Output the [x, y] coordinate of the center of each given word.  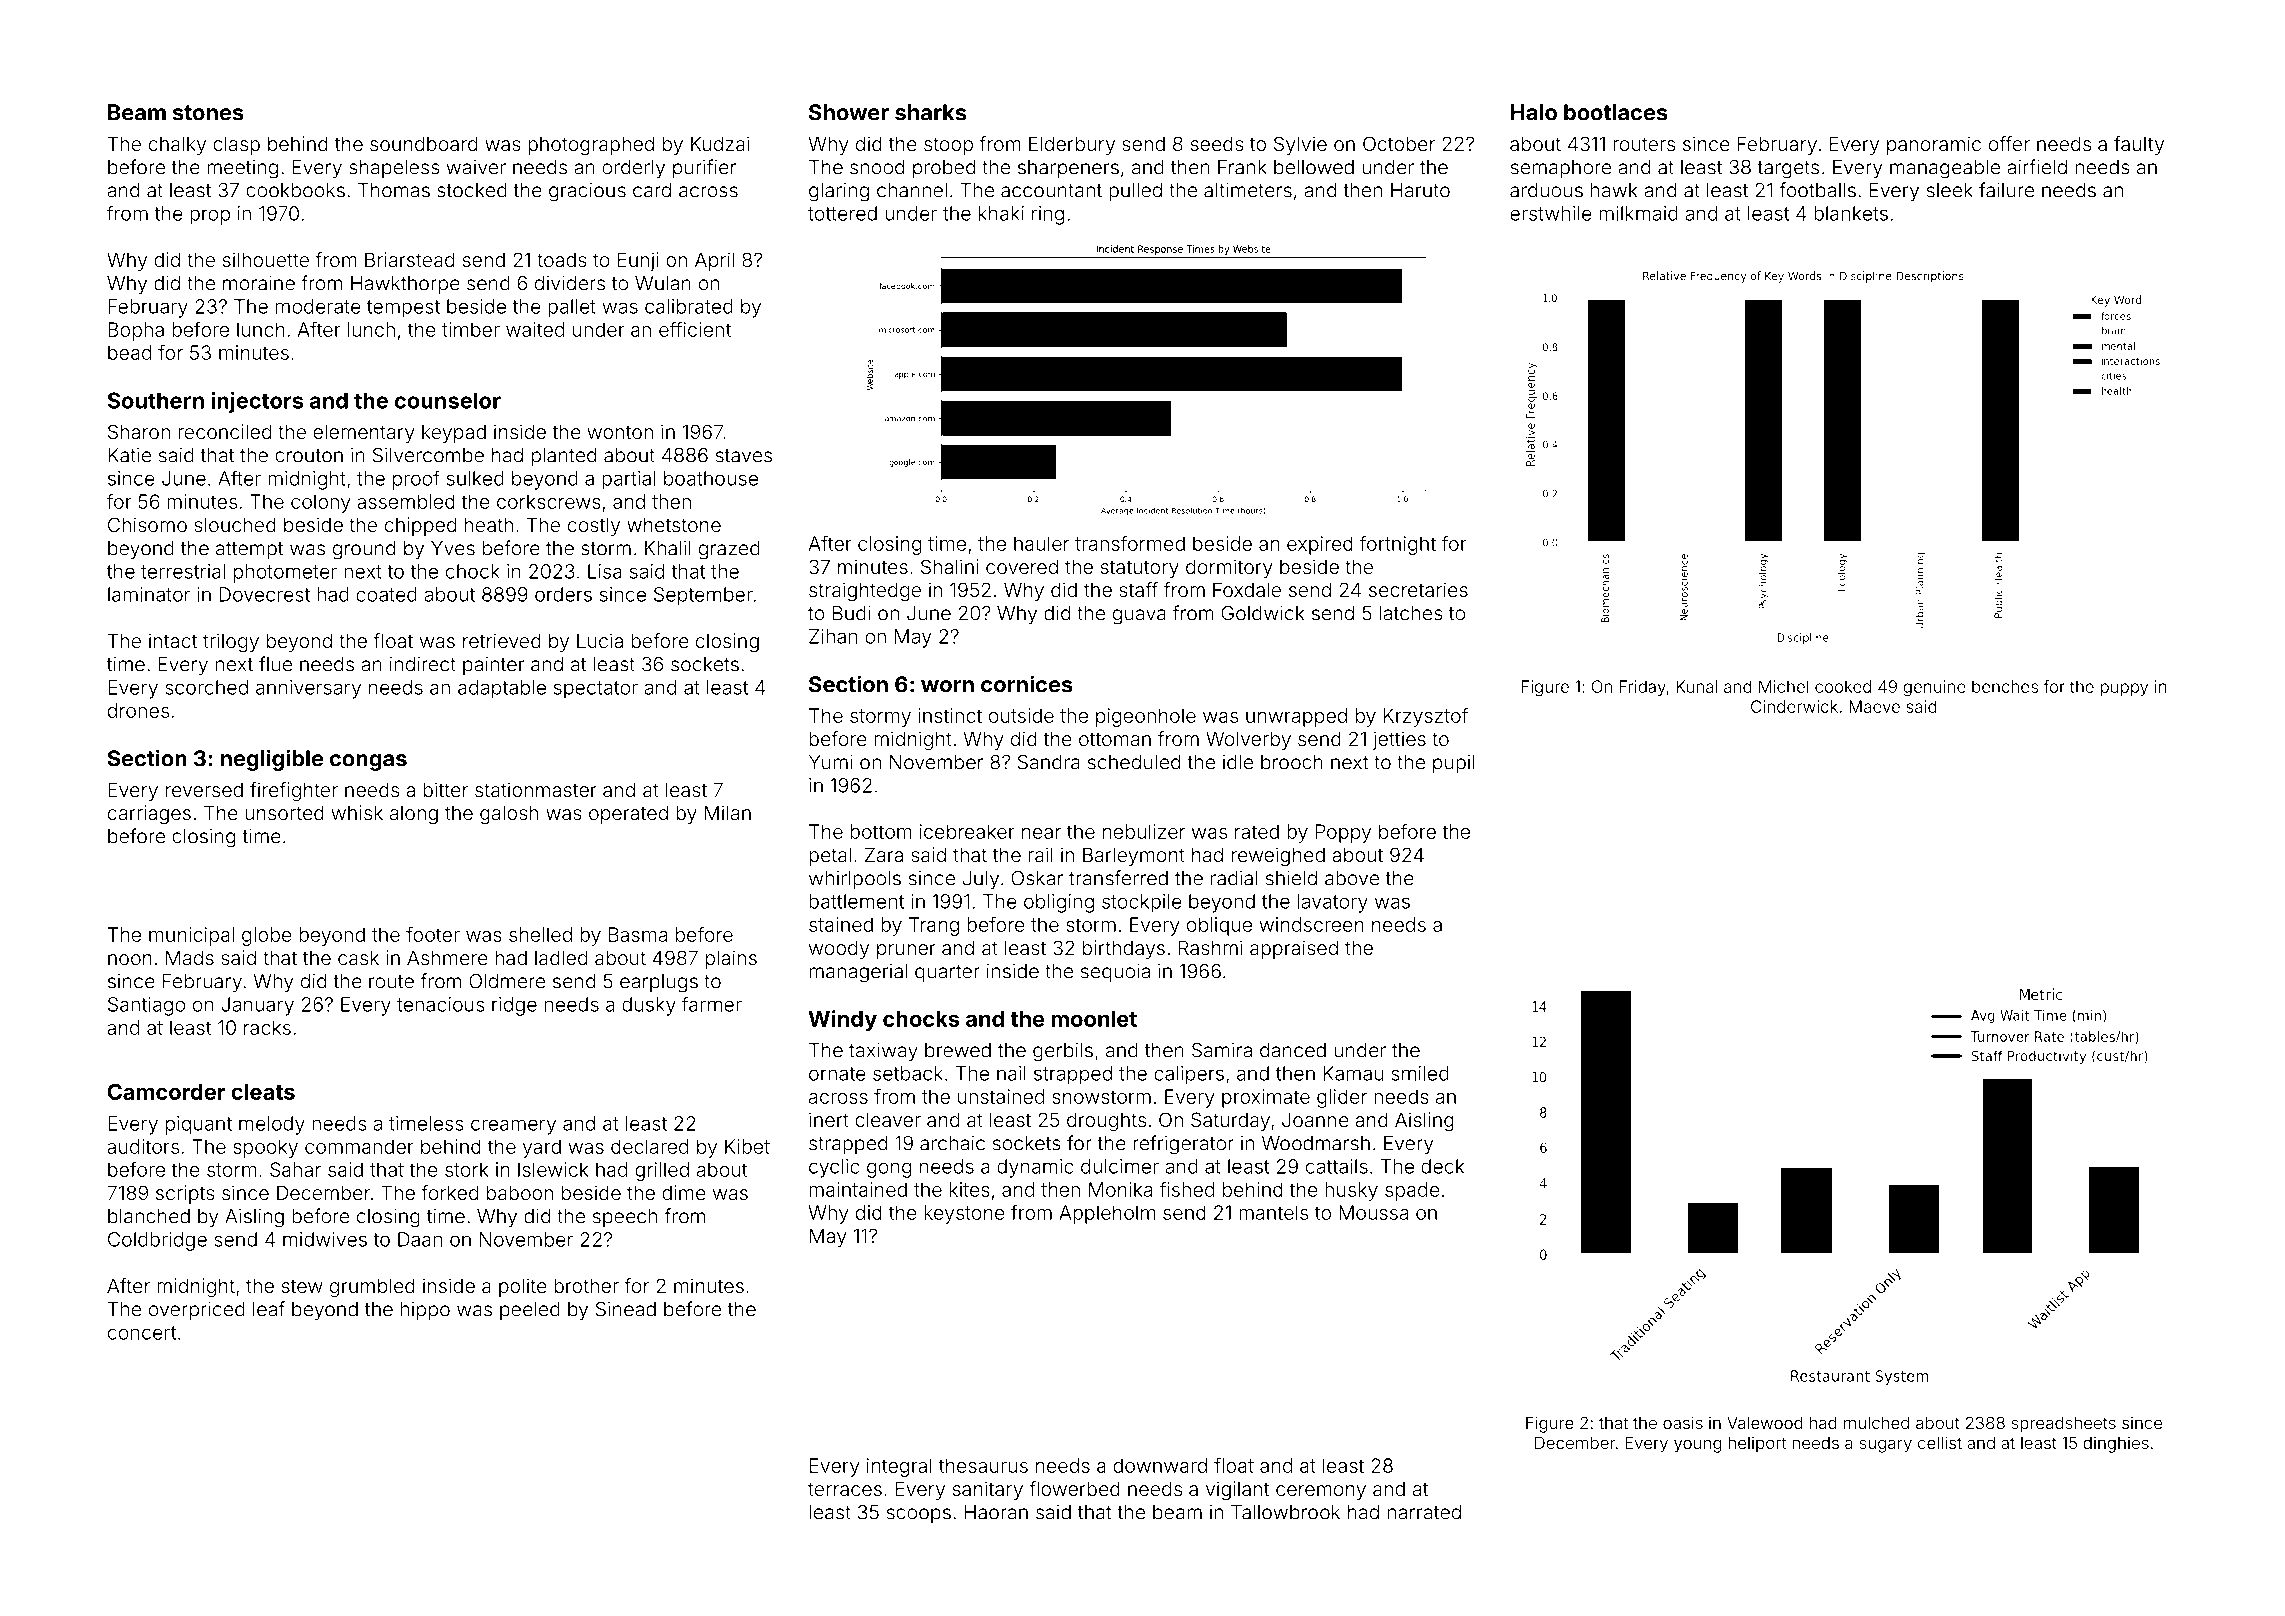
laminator [149, 594]
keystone [964, 1214]
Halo [1534, 112]
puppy [2124, 689]
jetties [1399, 740]
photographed [591, 145]
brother [586, 1285]
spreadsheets [2063, 1424]
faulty [2139, 145]
